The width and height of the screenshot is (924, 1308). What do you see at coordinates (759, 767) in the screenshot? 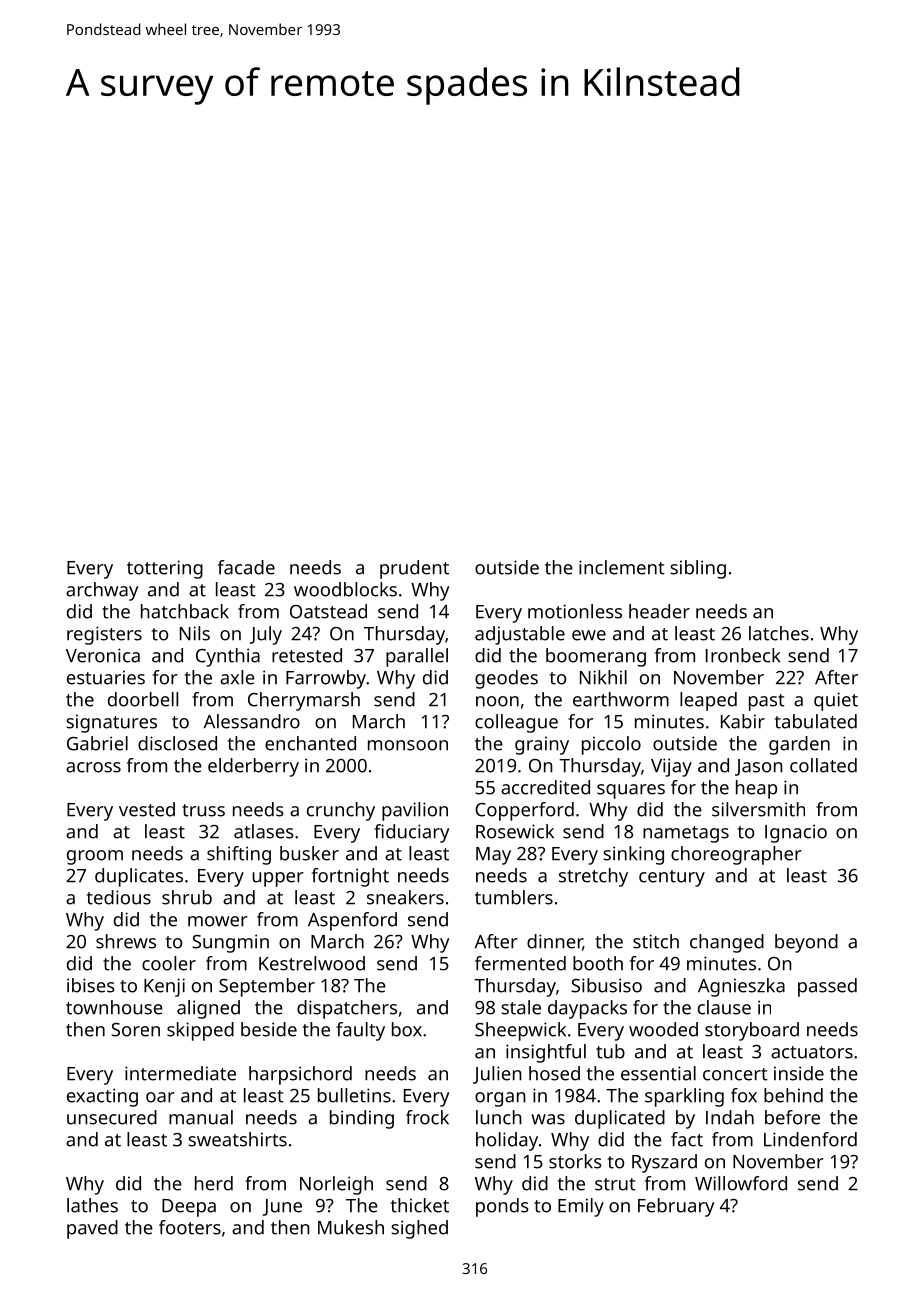
I see `Jason` at bounding box center [759, 767].
